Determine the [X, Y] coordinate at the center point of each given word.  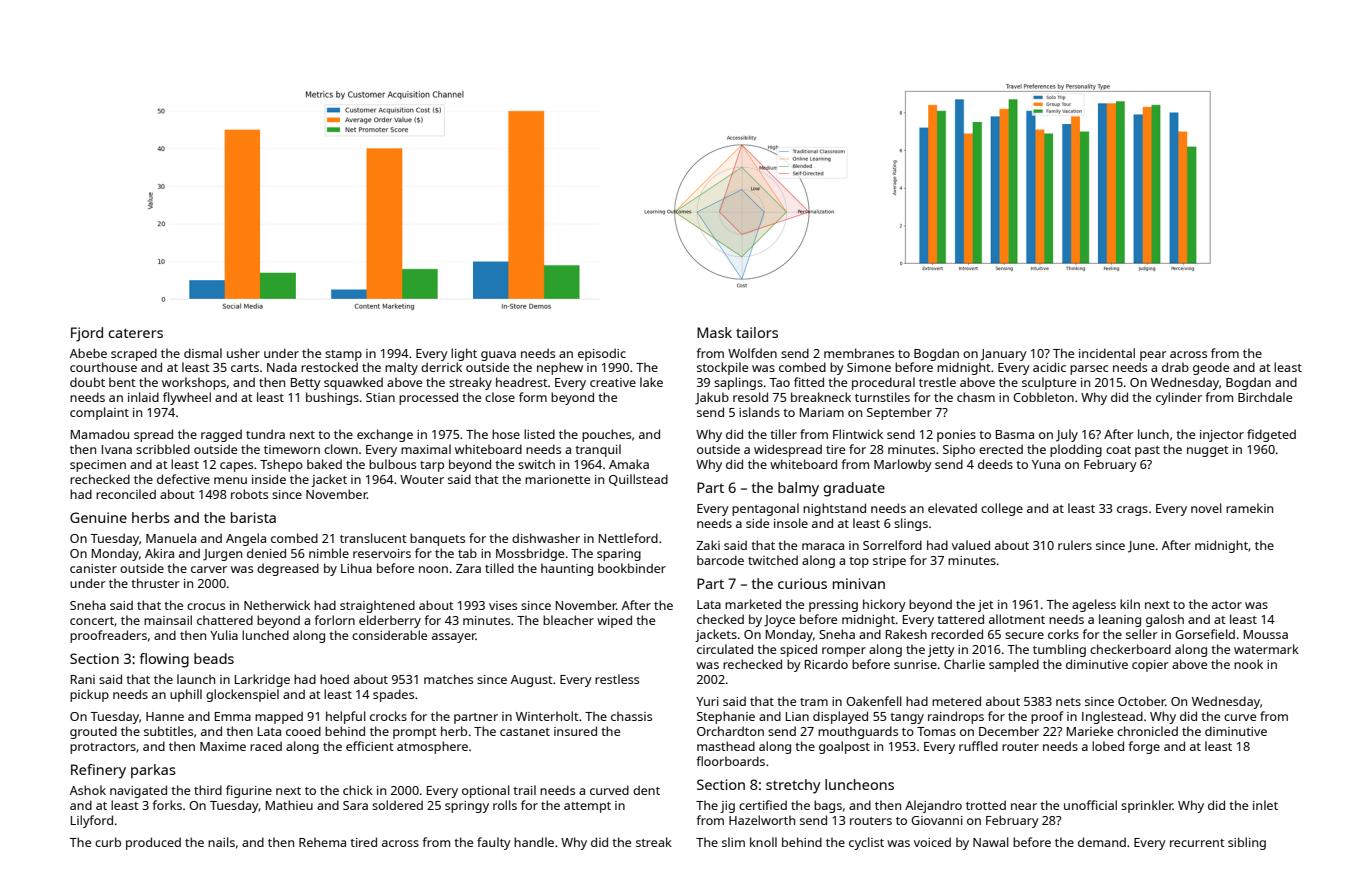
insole [791, 523]
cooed [303, 731]
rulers [1075, 545]
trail [524, 790]
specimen [98, 466]
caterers [135, 333]
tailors [757, 332]
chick [358, 790]
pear [1153, 356]
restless [617, 679]
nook [1248, 664]
